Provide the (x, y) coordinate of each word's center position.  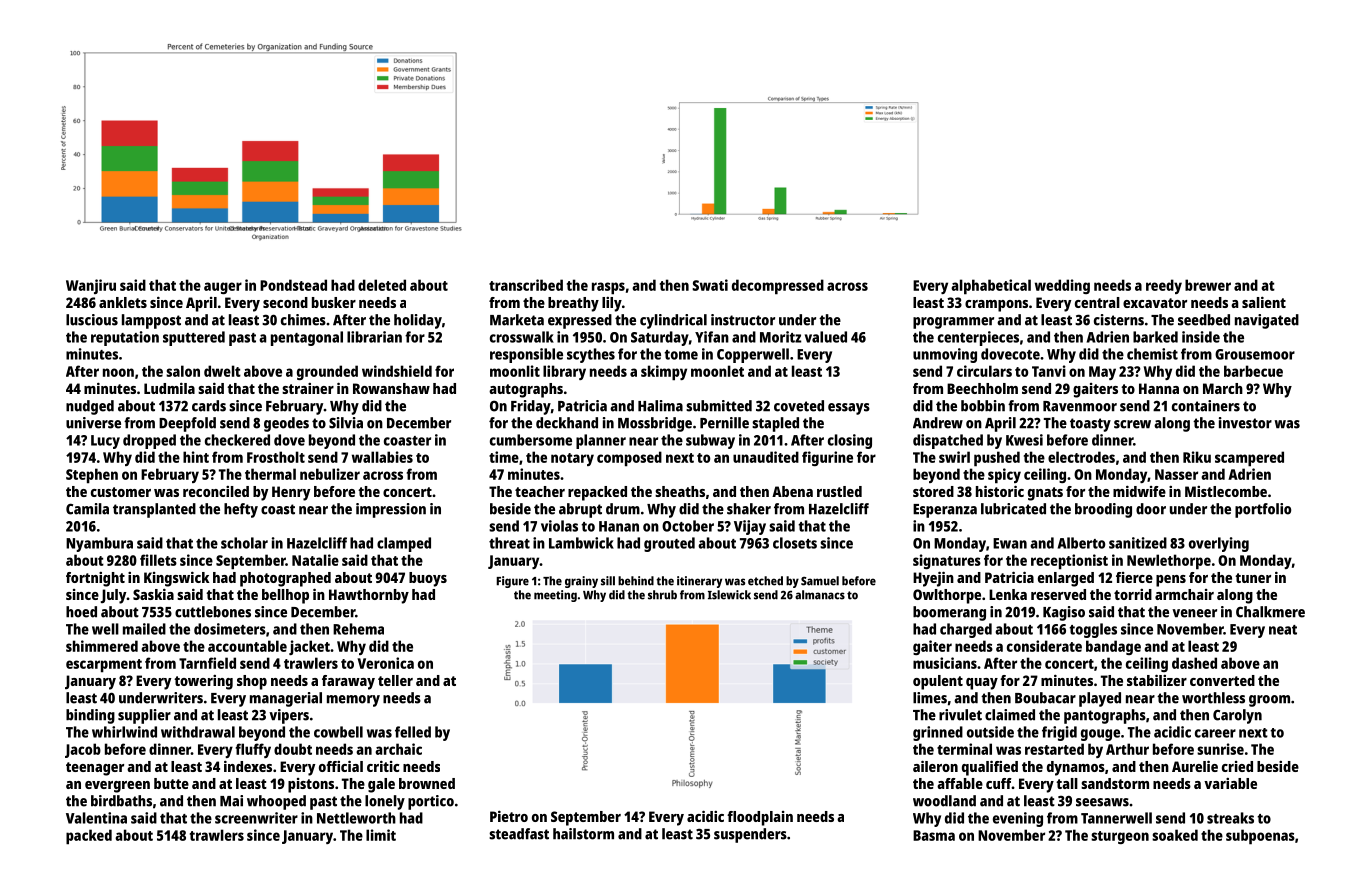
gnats (1045, 494)
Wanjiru (91, 286)
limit (381, 835)
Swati (710, 285)
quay (982, 684)
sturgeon (1120, 837)
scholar (244, 543)
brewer (1208, 285)
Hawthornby (369, 596)
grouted (669, 544)
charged (966, 630)
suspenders (750, 835)
